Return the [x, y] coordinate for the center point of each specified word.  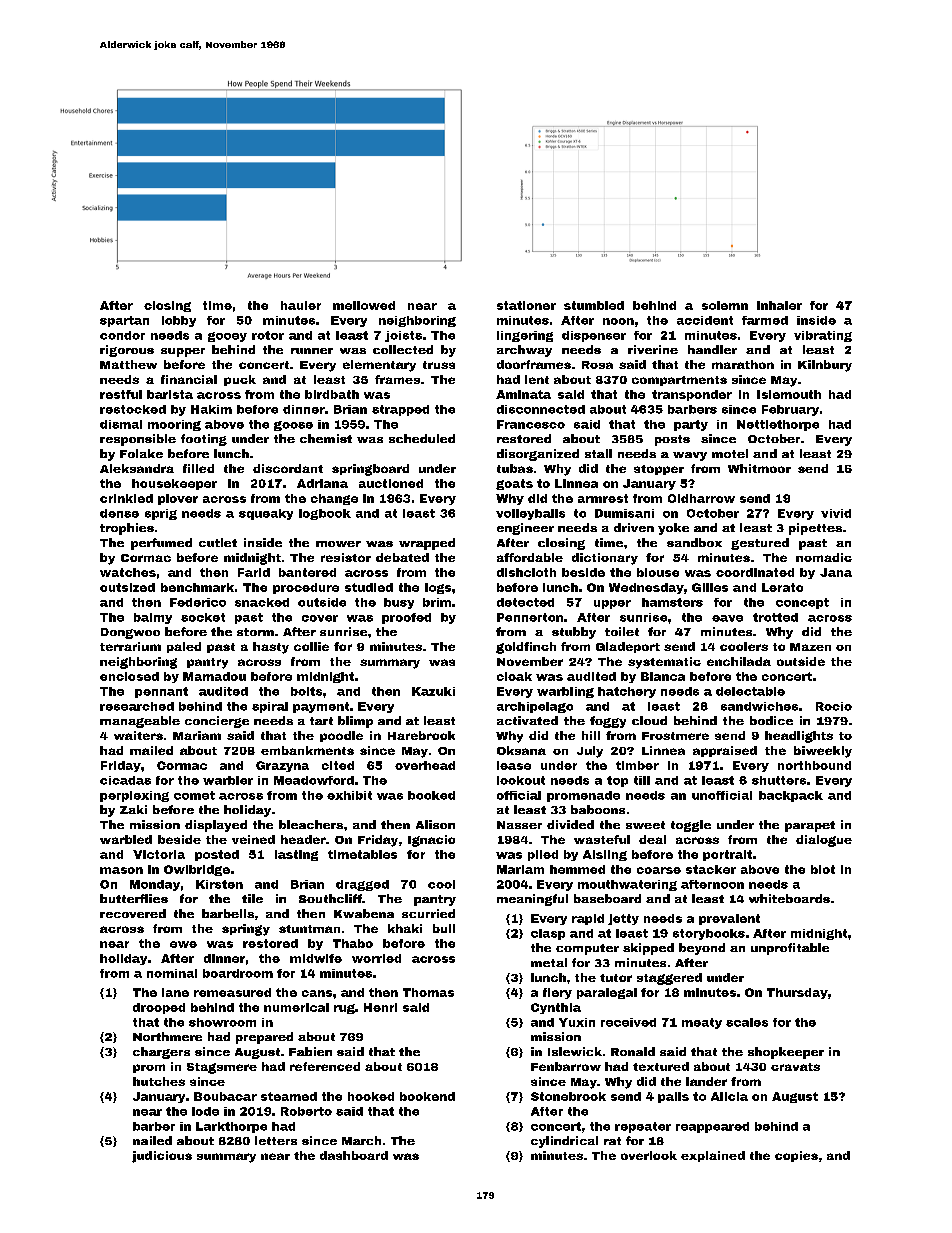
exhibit [349, 795]
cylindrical [564, 1142]
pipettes [815, 529]
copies [796, 1156]
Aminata [523, 394]
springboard [370, 470]
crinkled [126, 498]
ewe [183, 944]
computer [587, 949]
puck [240, 380]
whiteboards [789, 898]
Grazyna [282, 766]
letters [276, 1140]
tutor [616, 978]
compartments [679, 381]
